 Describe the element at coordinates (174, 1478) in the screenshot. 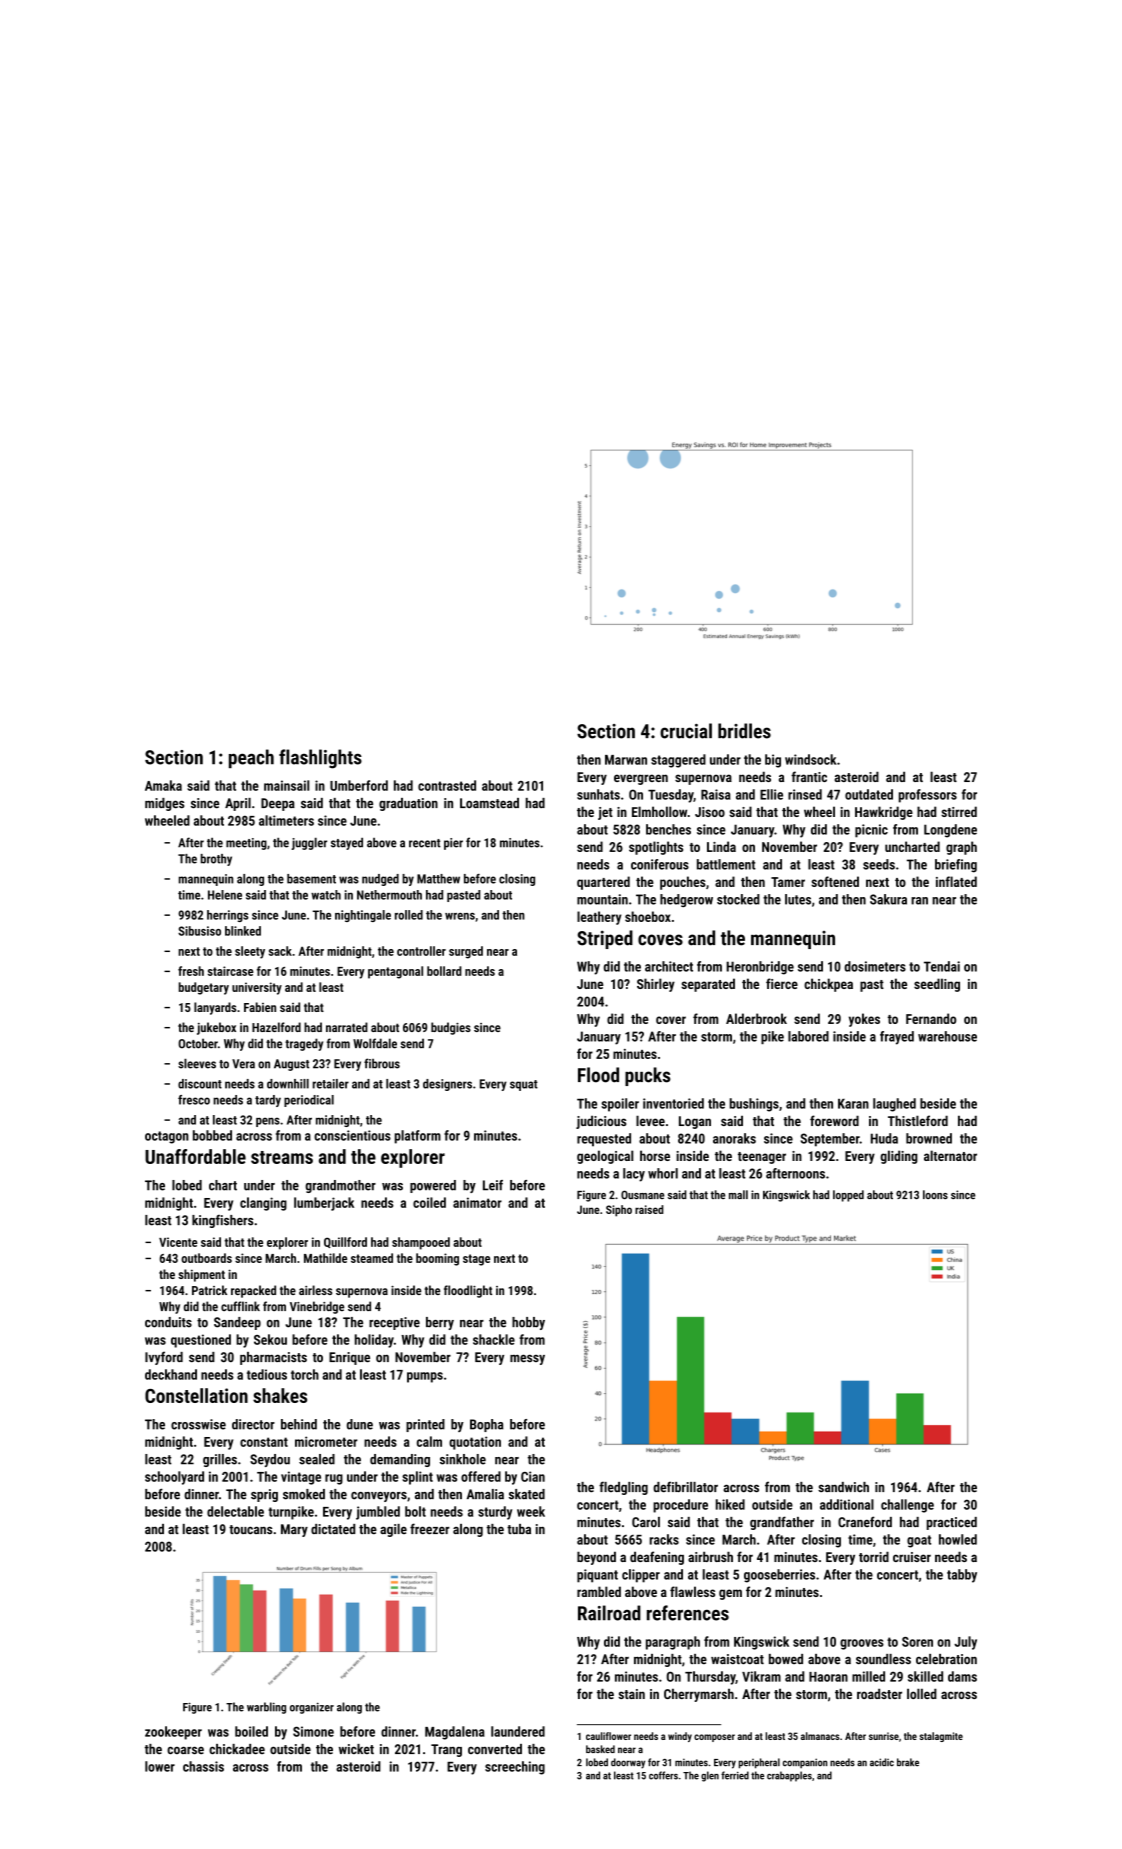

I see `schoolyard` at that location.
